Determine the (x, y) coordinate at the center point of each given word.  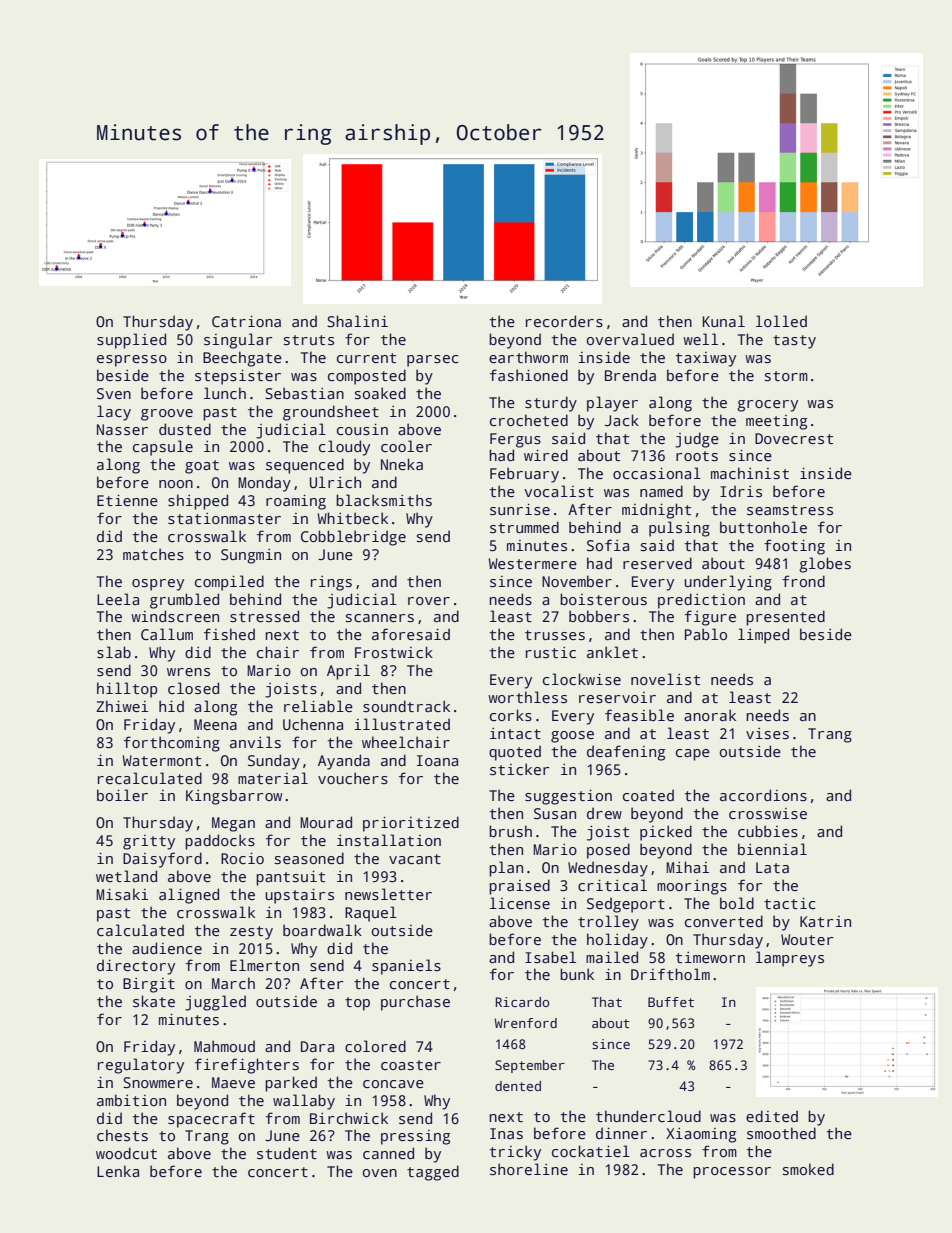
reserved (657, 563)
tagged (433, 1173)
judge (697, 440)
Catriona (246, 321)
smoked (808, 1169)
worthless (527, 697)
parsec (432, 361)
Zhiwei (122, 706)
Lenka (118, 1171)
